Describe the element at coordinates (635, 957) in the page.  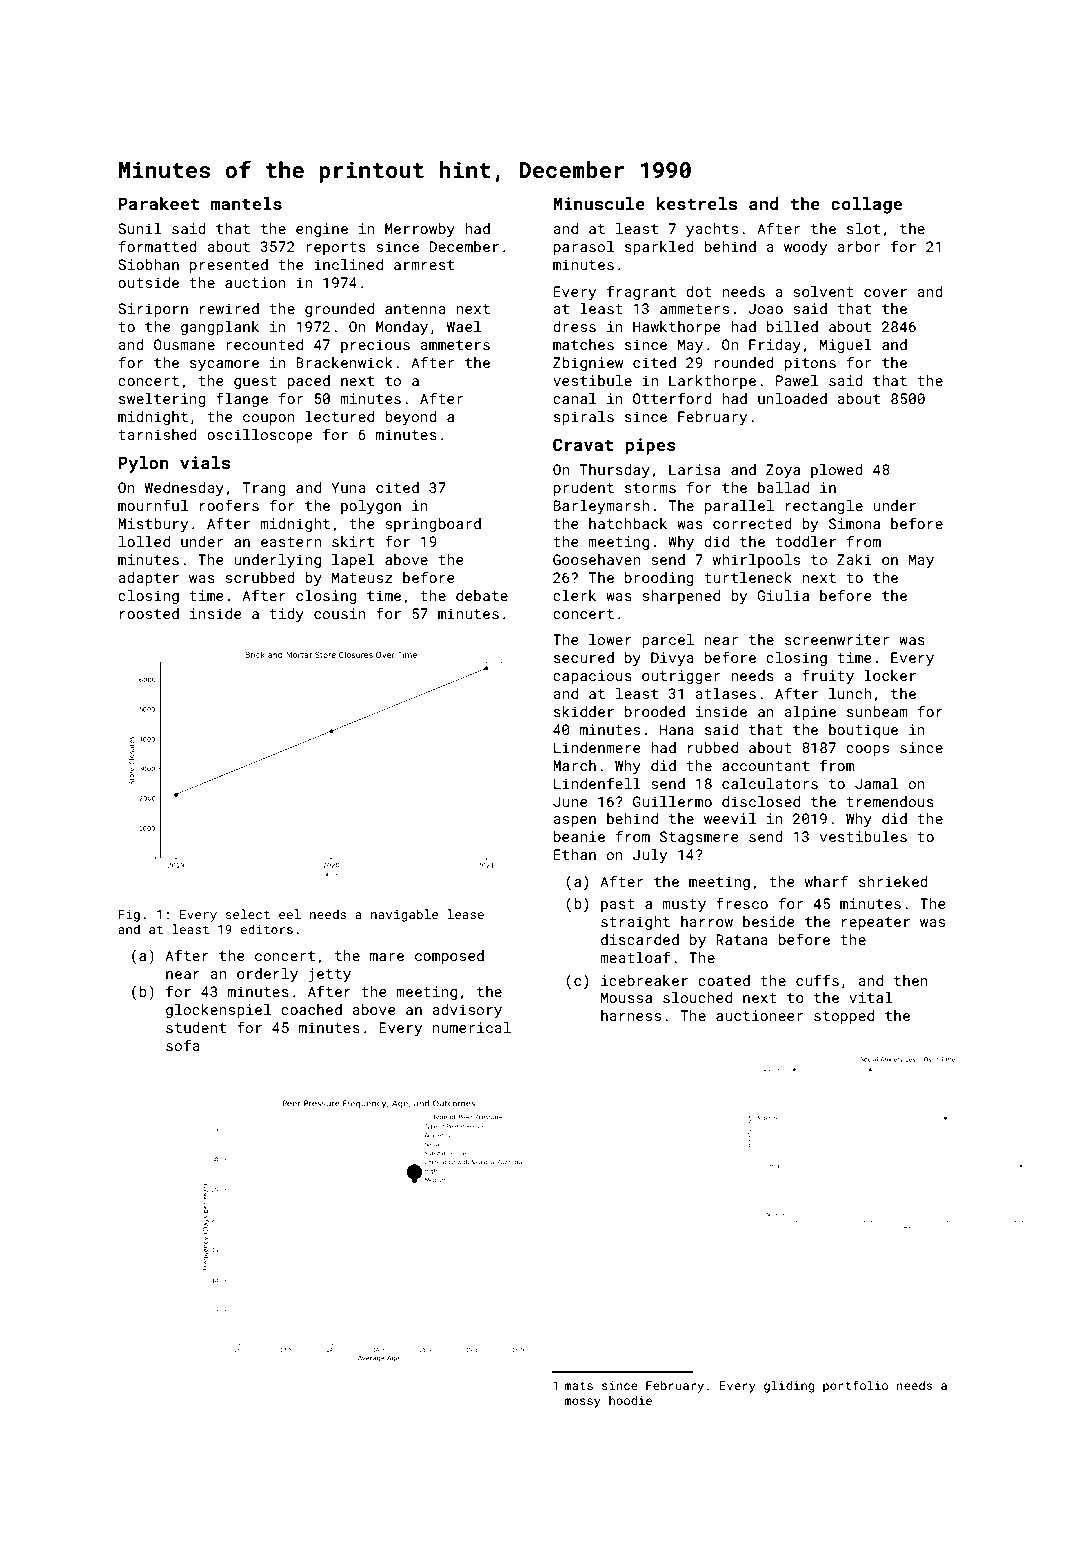
I see `meatloaf` at that location.
